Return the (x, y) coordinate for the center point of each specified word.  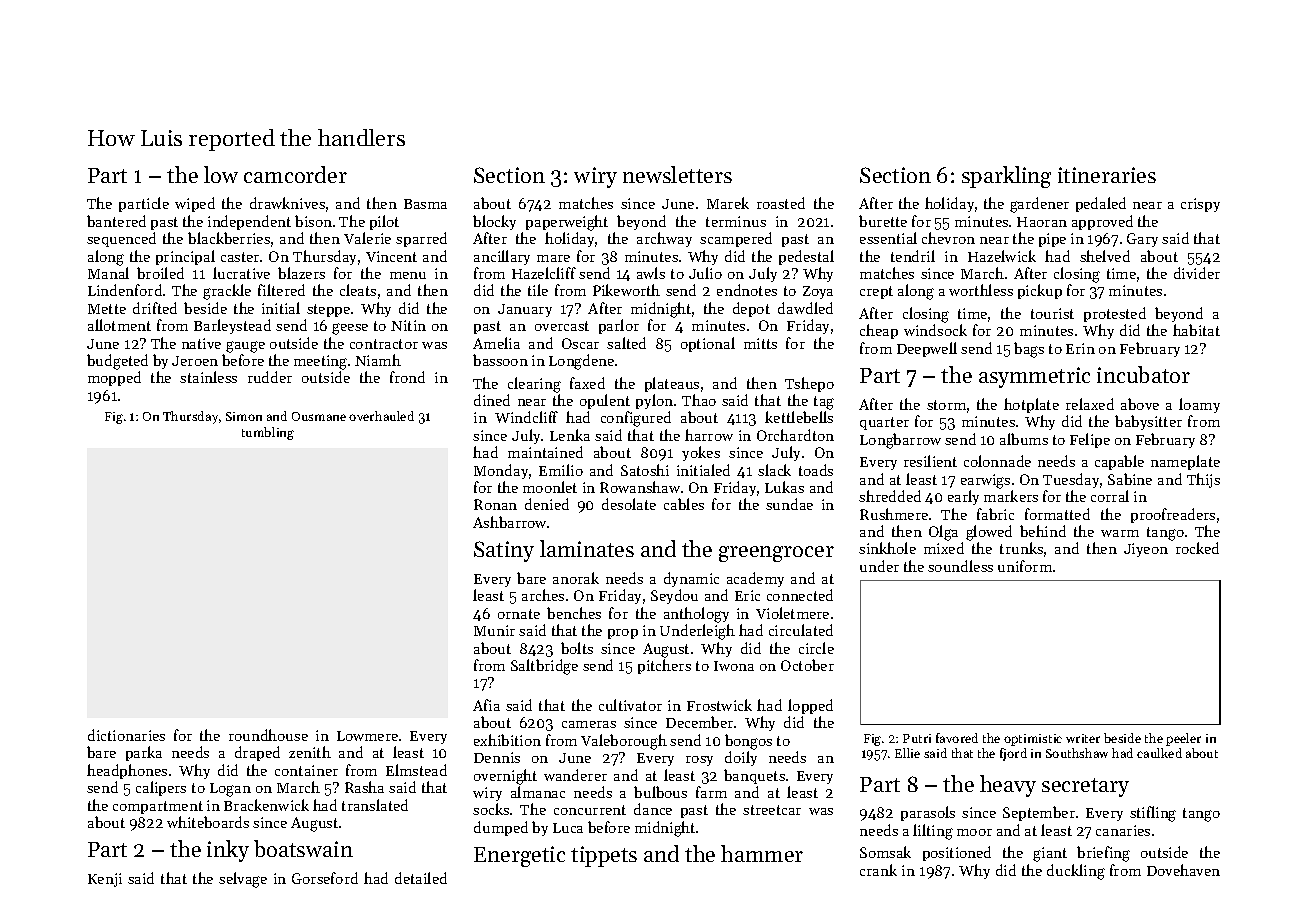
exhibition (507, 740)
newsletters (677, 174)
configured (636, 419)
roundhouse (268, 735)
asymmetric (1034, 377)
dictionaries (126, 735)
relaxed (1090, 404)
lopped (810, 706)
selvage (243, 880)
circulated (801, 630)
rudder (270, 377)
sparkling (1006, 177)
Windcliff (526, 417)
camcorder (295, 174)
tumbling (268, 433)
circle (816, 648)
